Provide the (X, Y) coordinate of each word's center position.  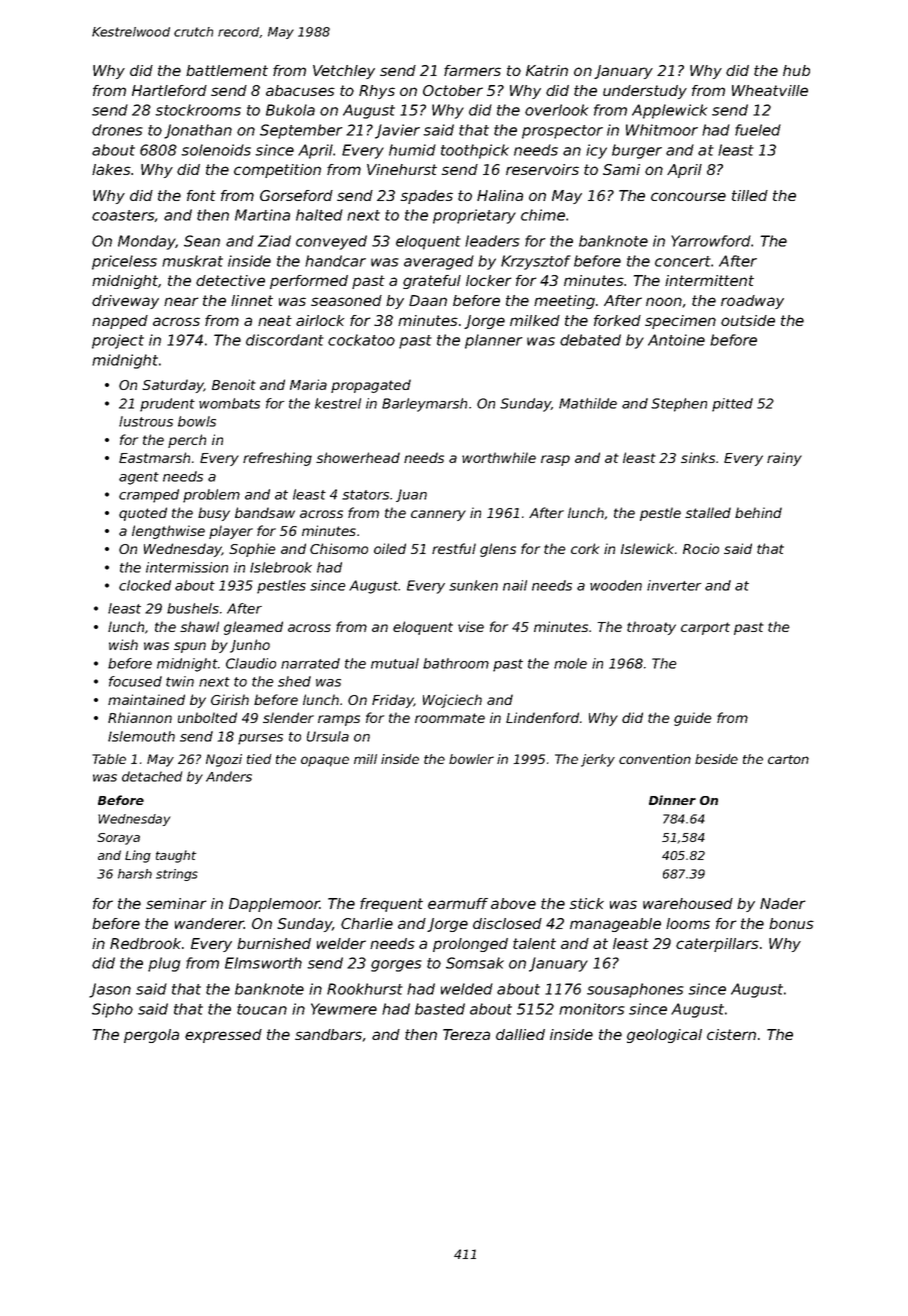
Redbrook (145, 943)
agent (139, 478)
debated (590, 340)
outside (748, 320)
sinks (698, 457)
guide (693, 719)
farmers (472, 70)
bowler (471, 759)
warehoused (688, 903)
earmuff (458, 903)
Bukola (290, 110)
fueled (758, 130)
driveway (125, 302)
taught (176, 856)
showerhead (358, 457)
